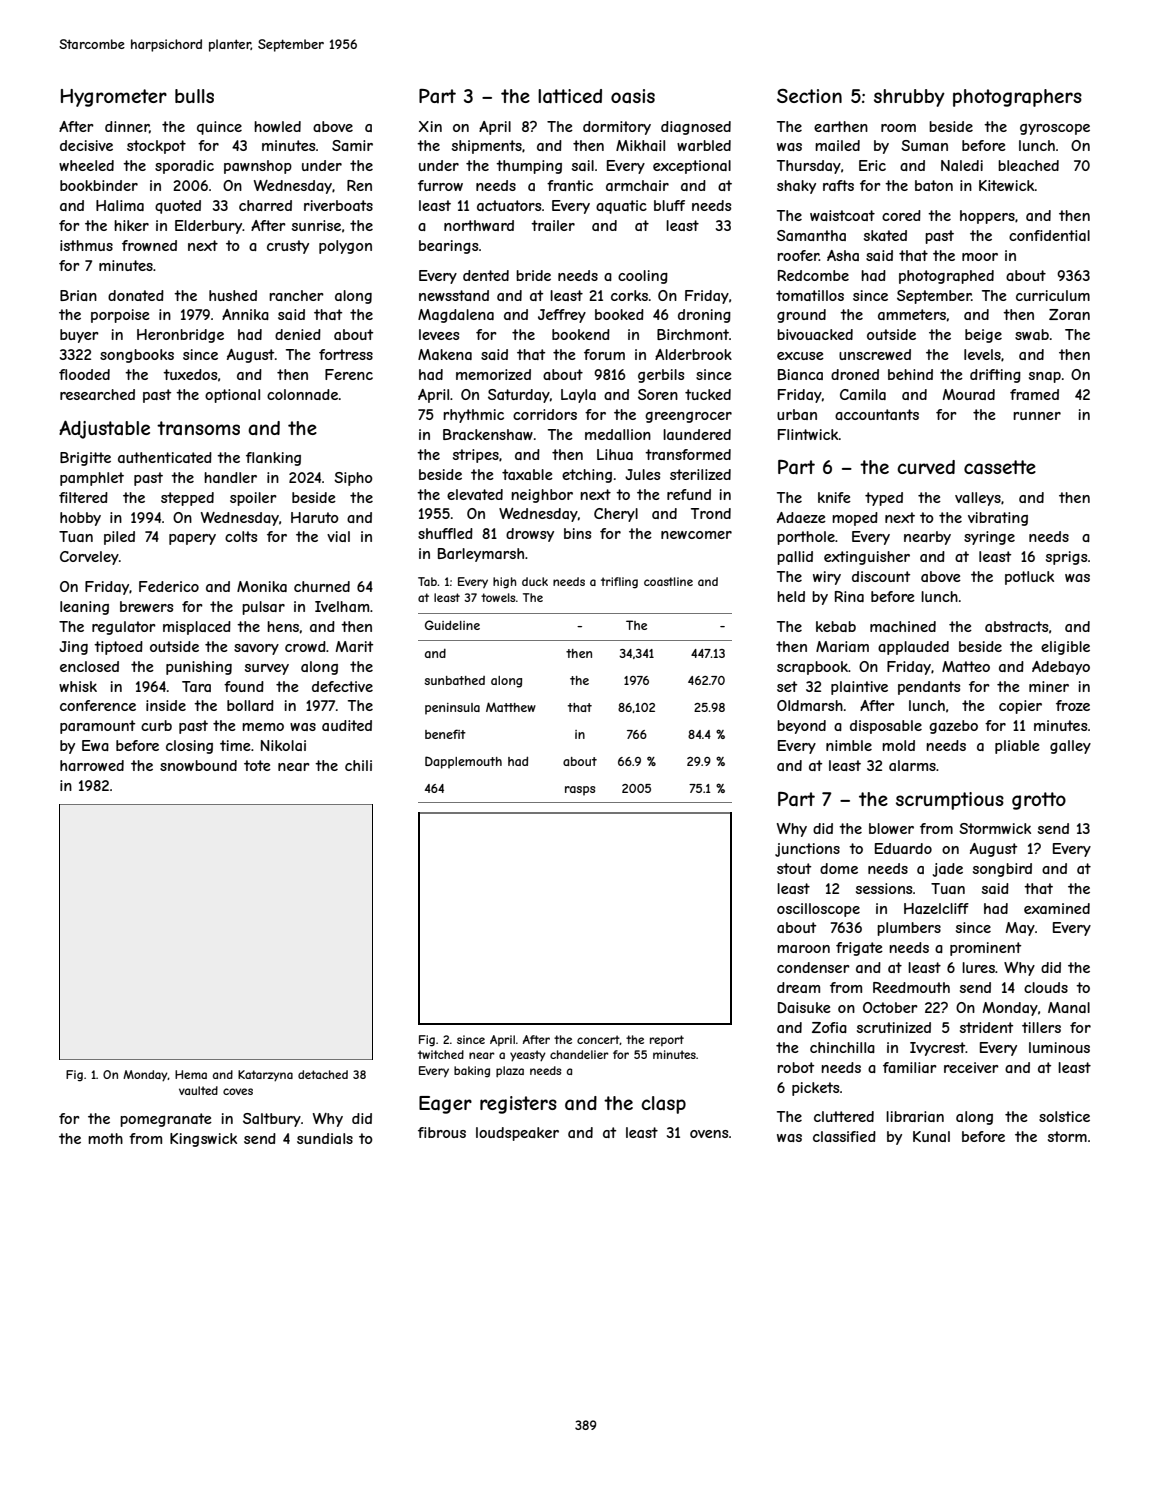 The height and width of the screenshot is (1488, 1150). I want to click on warbled, so click(704, 145).
